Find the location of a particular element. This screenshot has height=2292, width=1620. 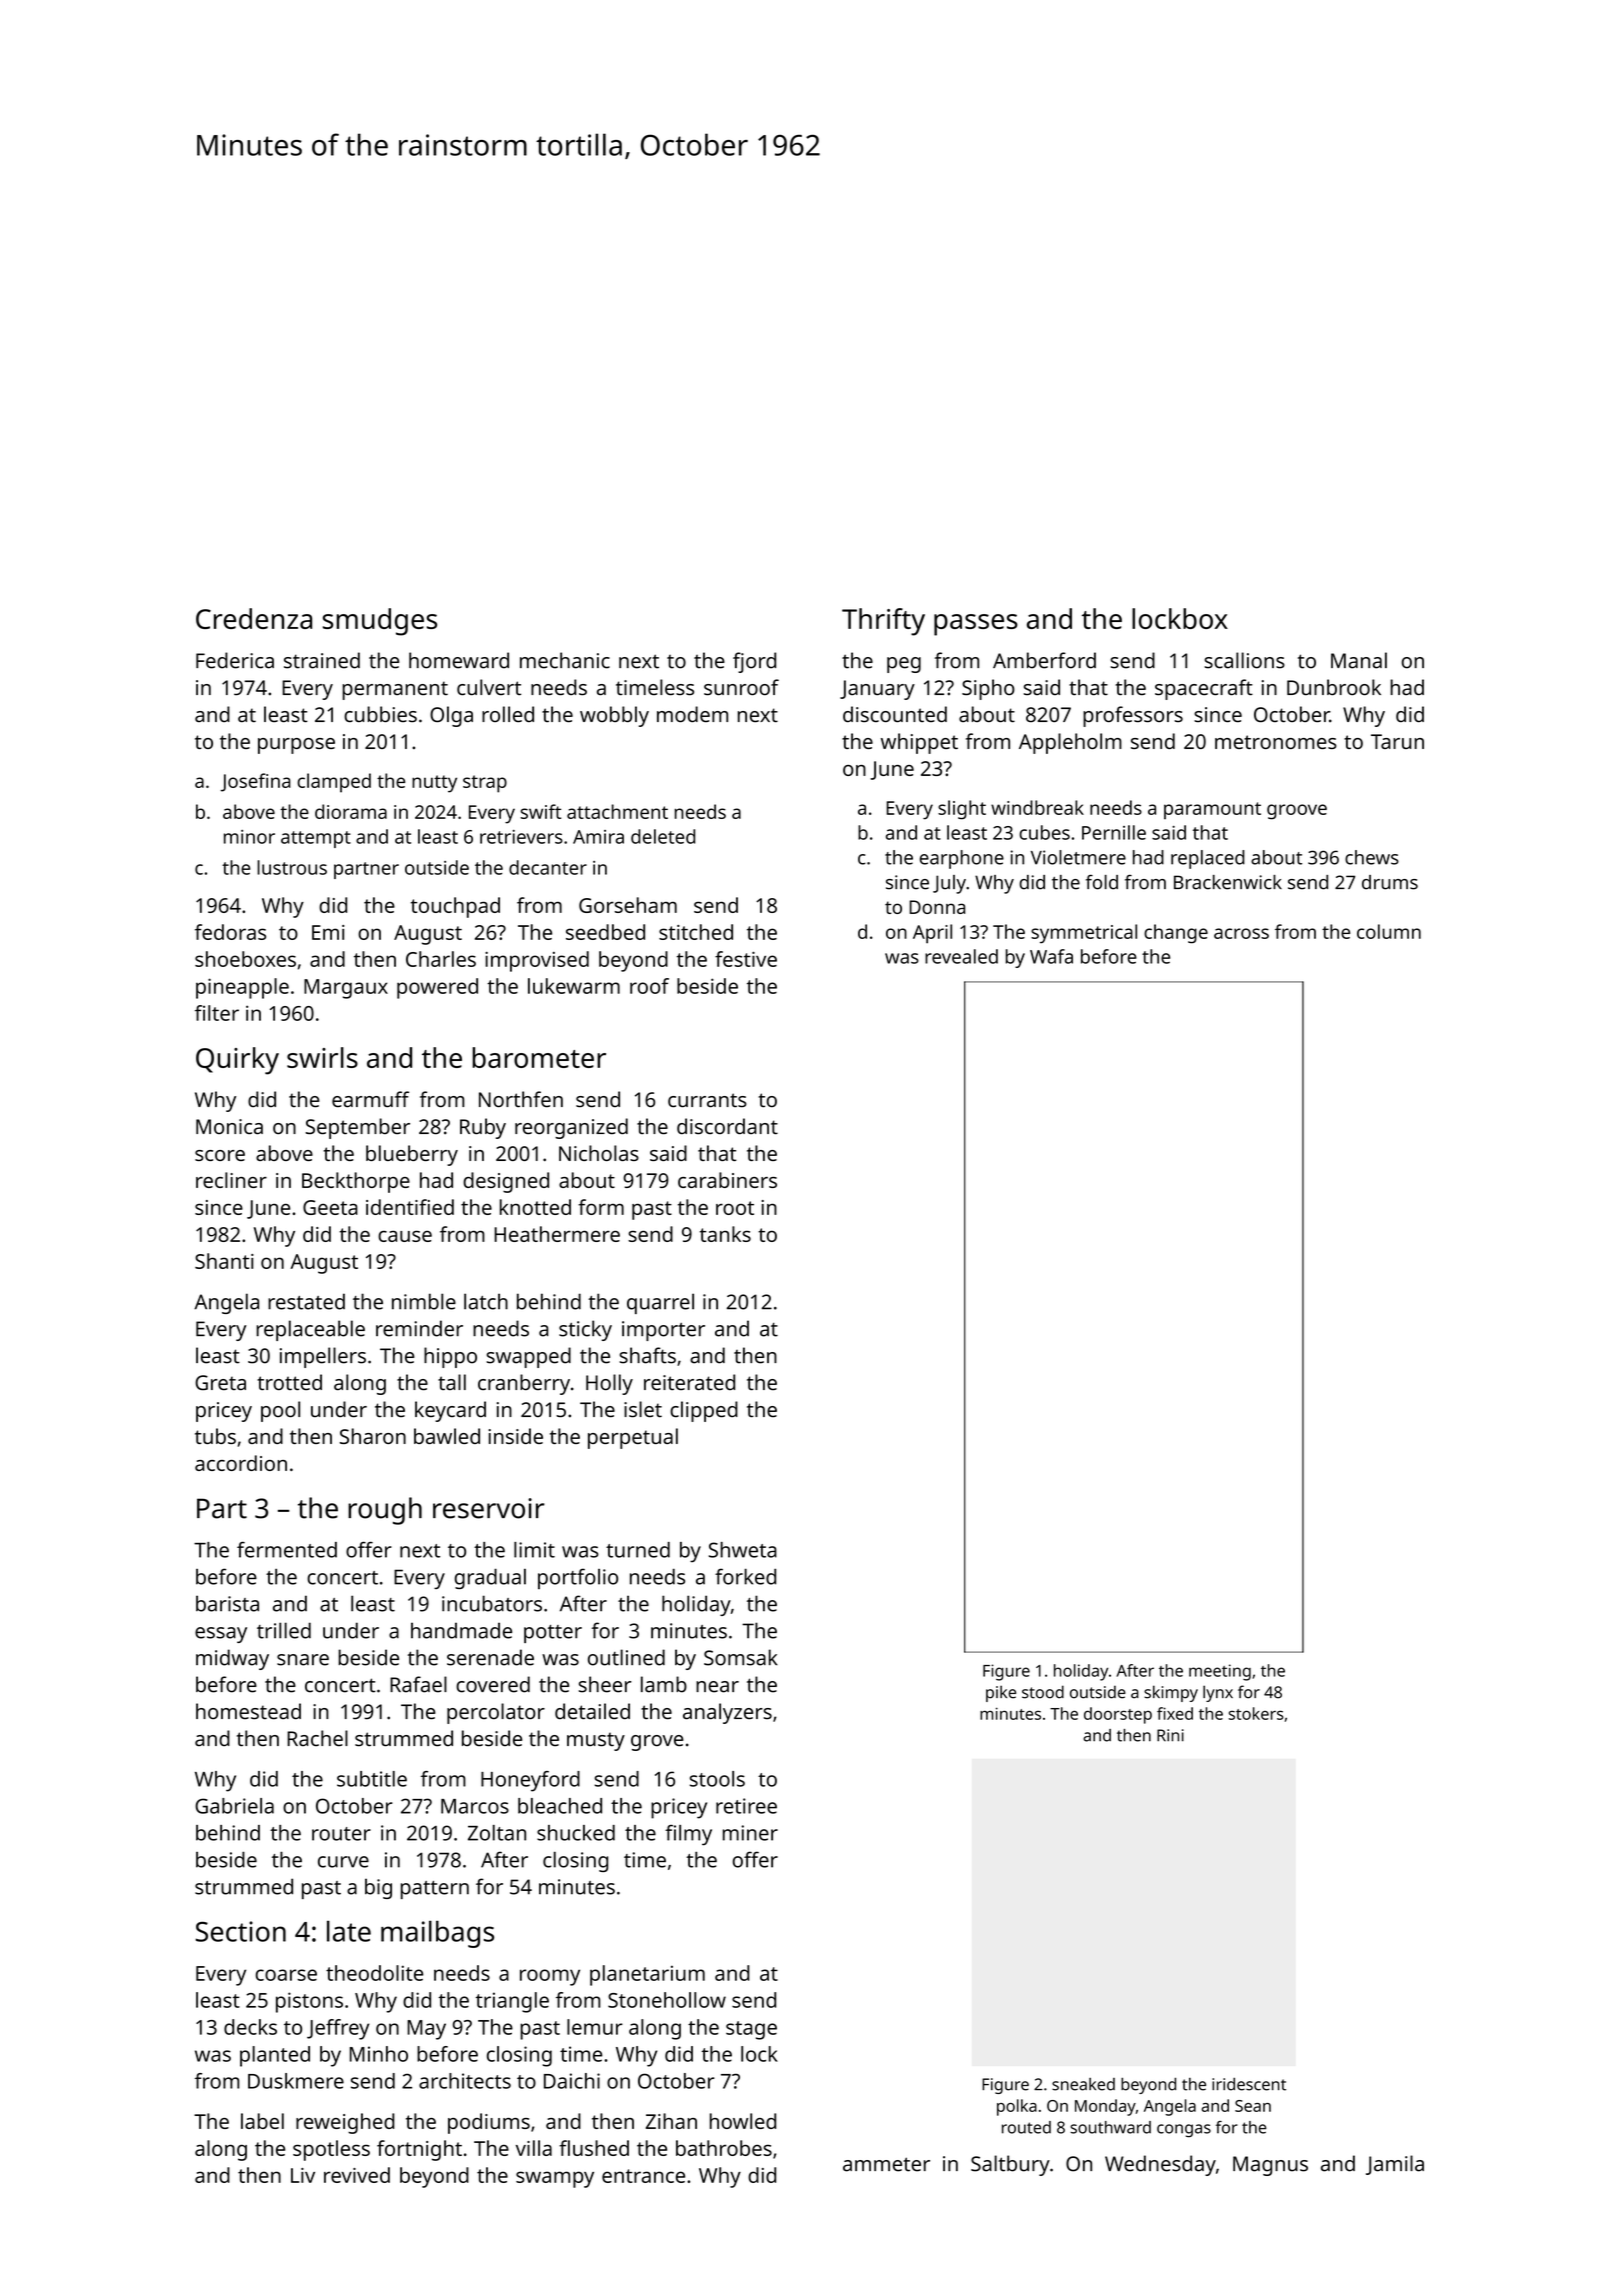

Credenza is located at coordinates (254, 618).
